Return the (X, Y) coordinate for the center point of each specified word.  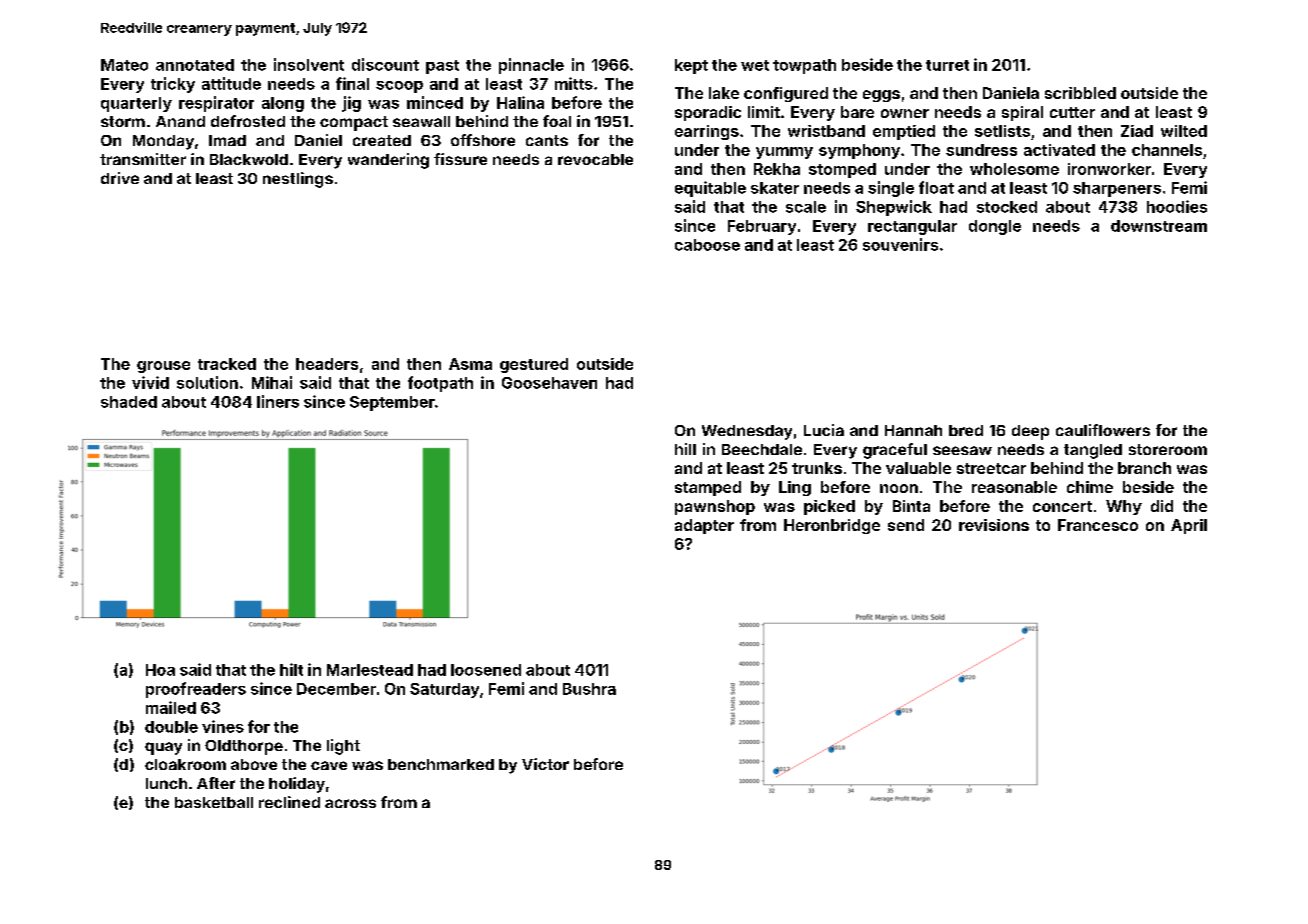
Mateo (124, 65)
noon (899, 488)
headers (327, 364)
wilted (1184, 131)
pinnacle (531, 66)
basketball (214, 802)
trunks (817, 468)
